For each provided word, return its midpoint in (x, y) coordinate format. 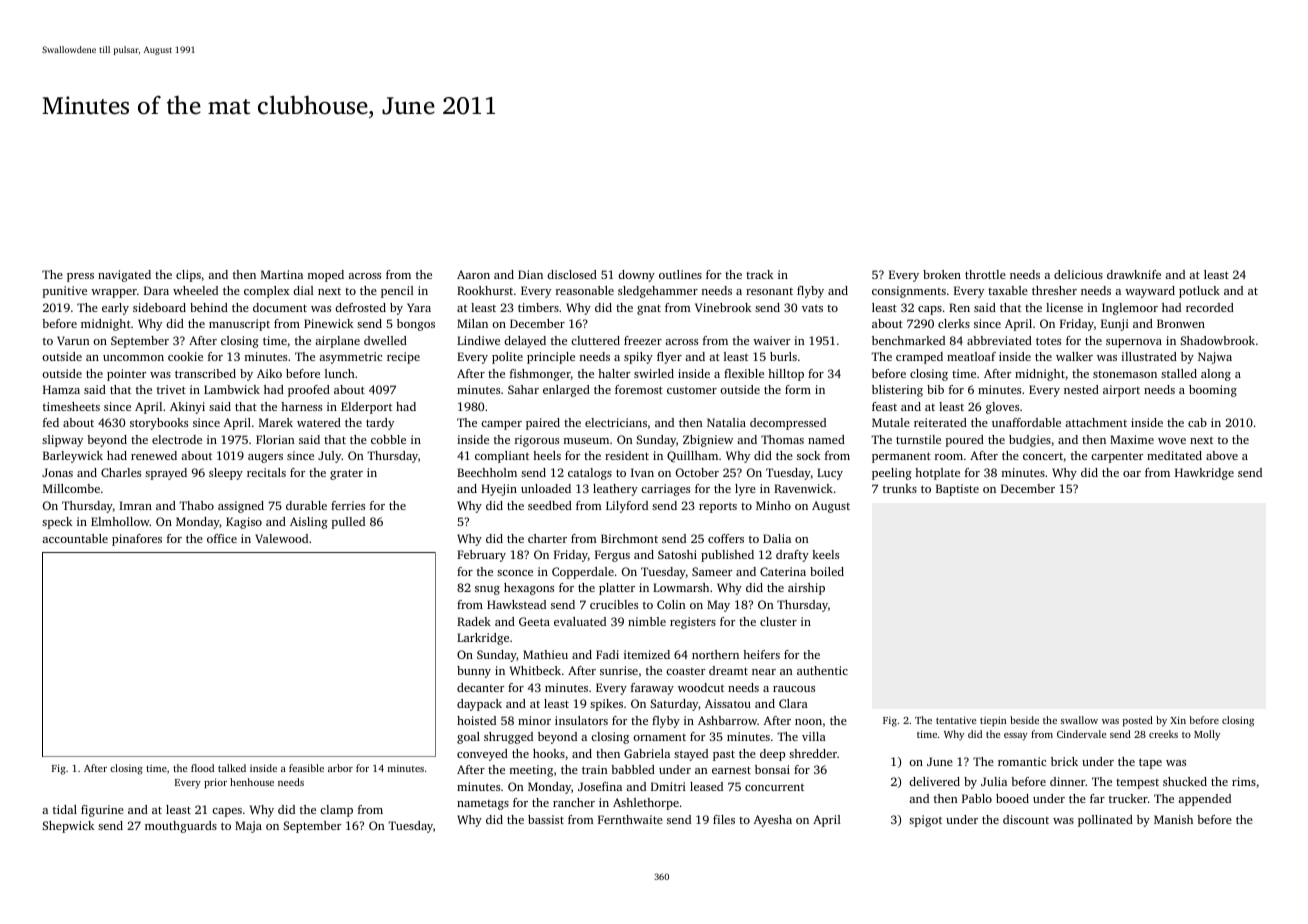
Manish (1173, 819)
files (724, 819)
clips (188, 276)
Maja (248, 827)
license (1064, 307)
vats (812, 308)
